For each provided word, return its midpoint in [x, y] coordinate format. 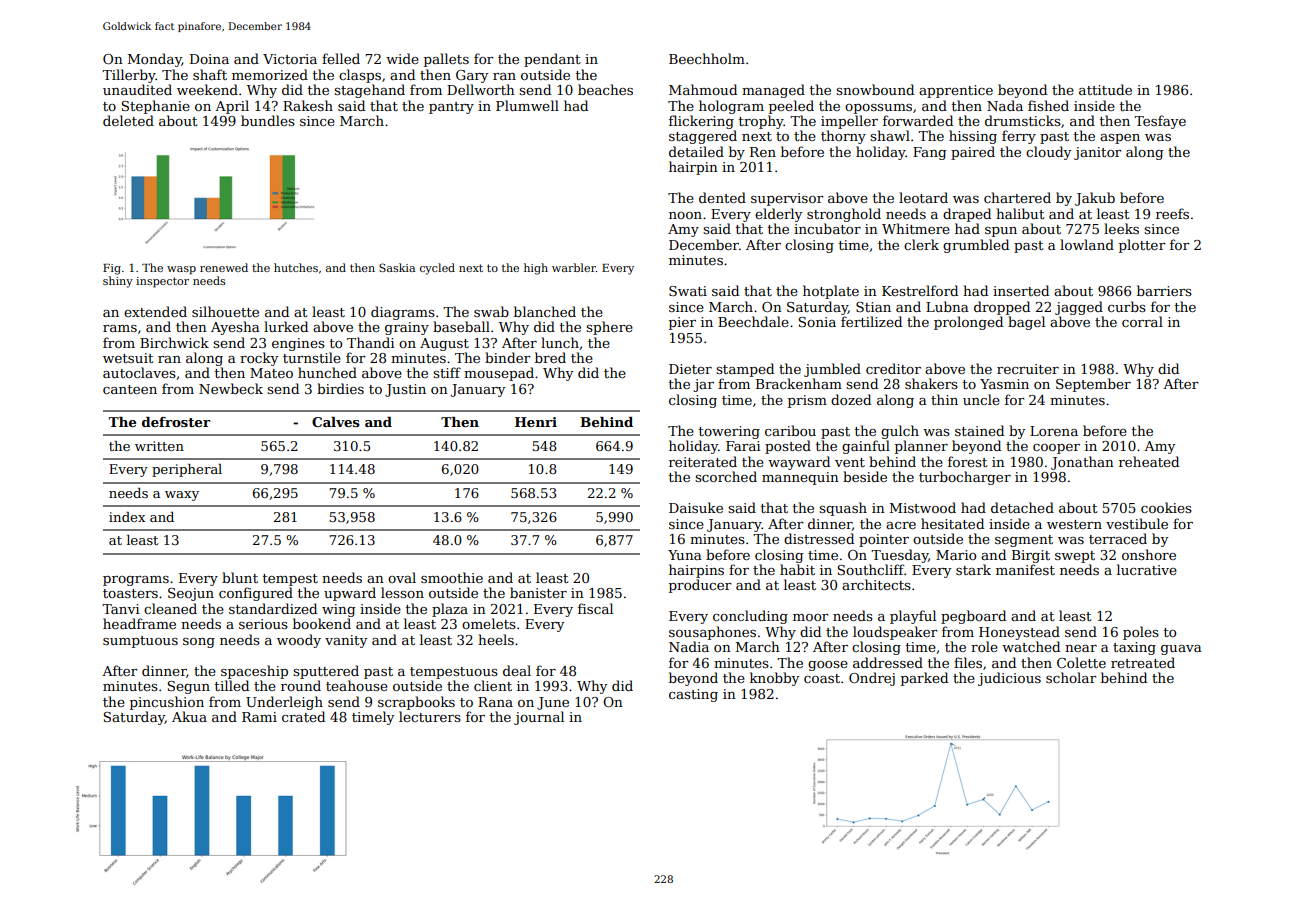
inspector [162, 282]
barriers [1164, 290]
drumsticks [1023, 120]
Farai [743, 446]
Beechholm [707, 58]
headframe [139, 623]
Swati [688, 291]
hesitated [952, 523]
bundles [268, 120]
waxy [182, 496]
